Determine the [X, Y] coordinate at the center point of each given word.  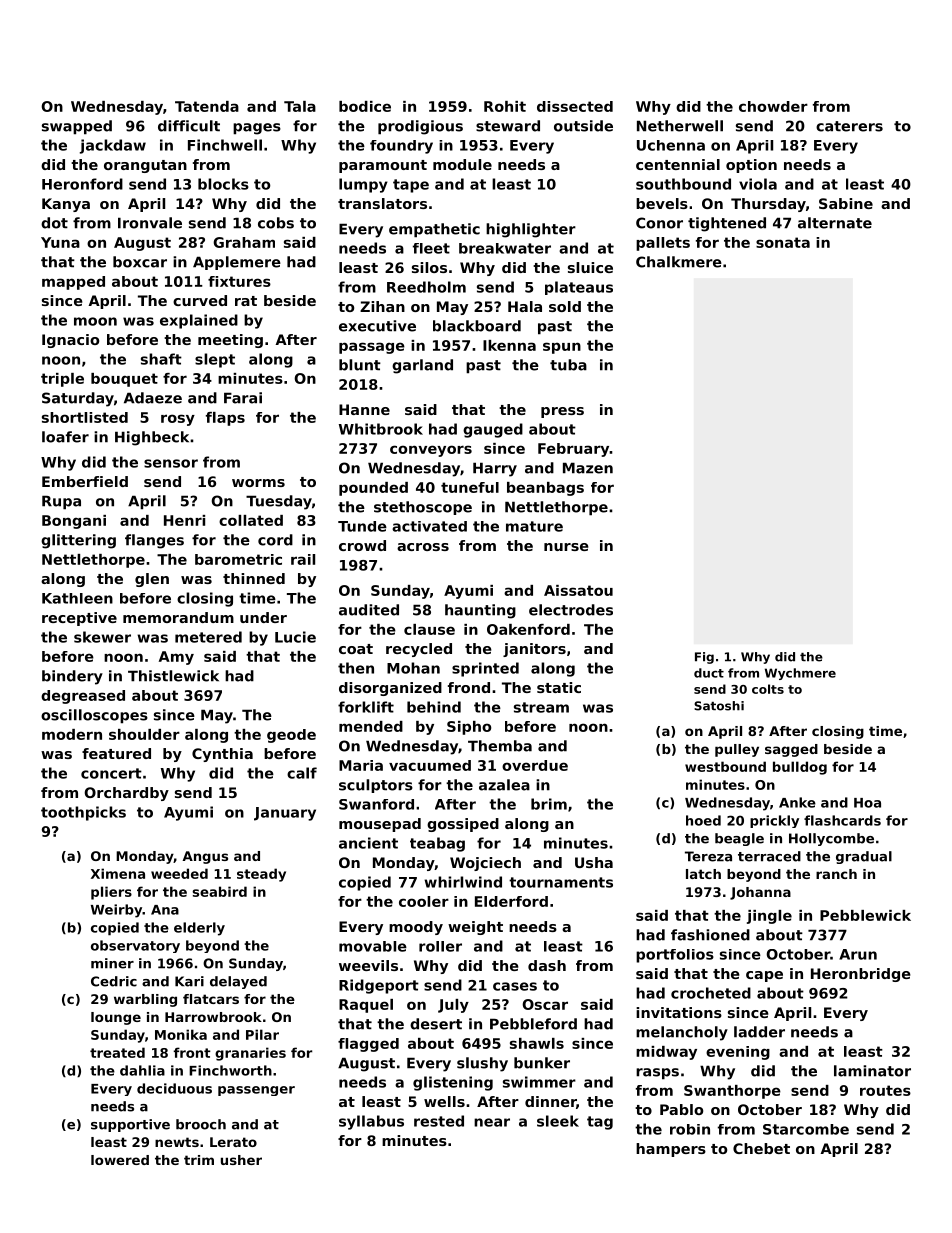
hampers [671, 1150]
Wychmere [800, 674]
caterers [849, 126]
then [356, 668]
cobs [276, 223]
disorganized [390, 689]
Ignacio [70, 341]
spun [562, 348]
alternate [835, 223]
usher [241, 1160]
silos [429, 267]
